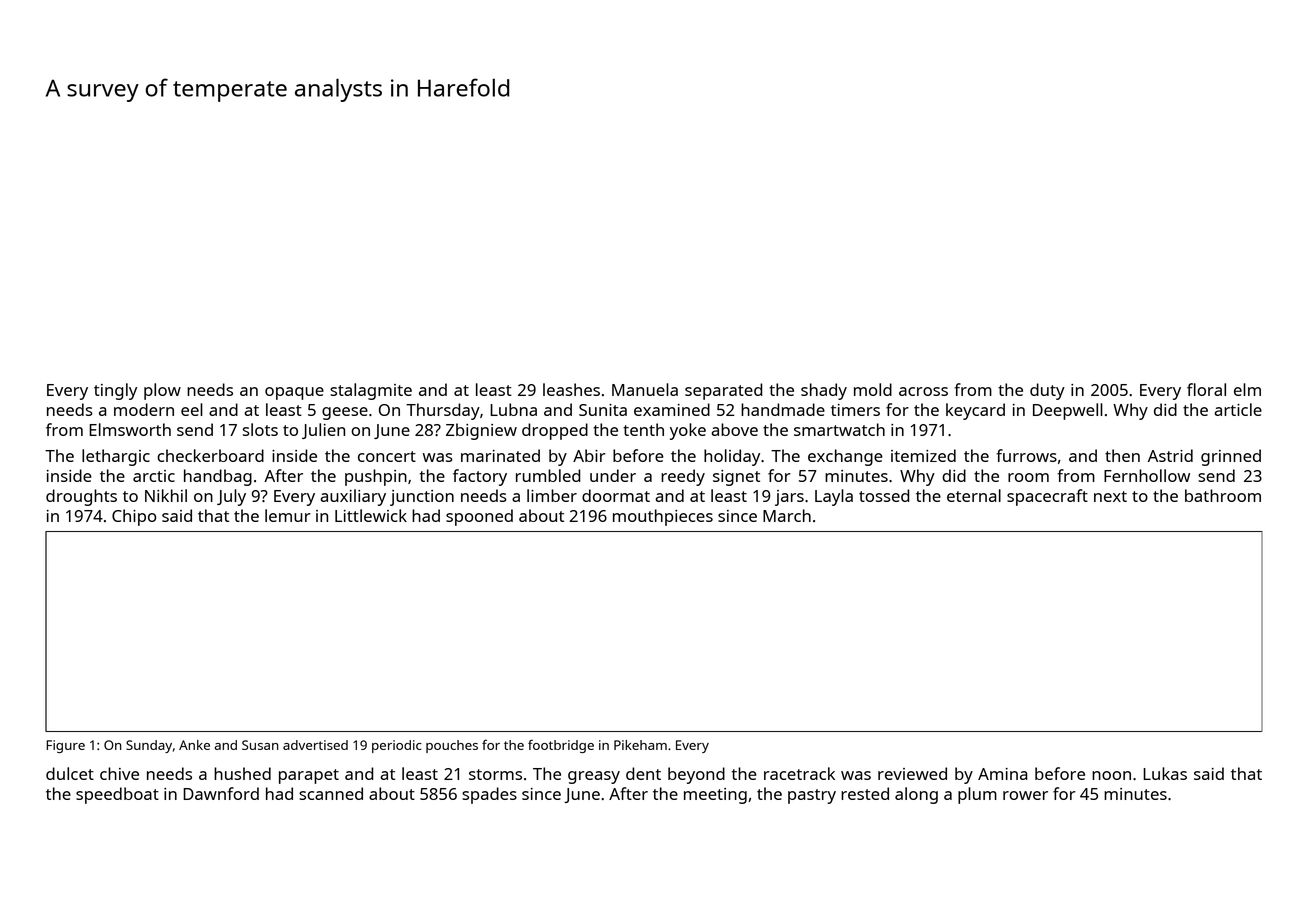 This document has height=924, width=1308. I want to click on Pikeham, so click(640, 745).
